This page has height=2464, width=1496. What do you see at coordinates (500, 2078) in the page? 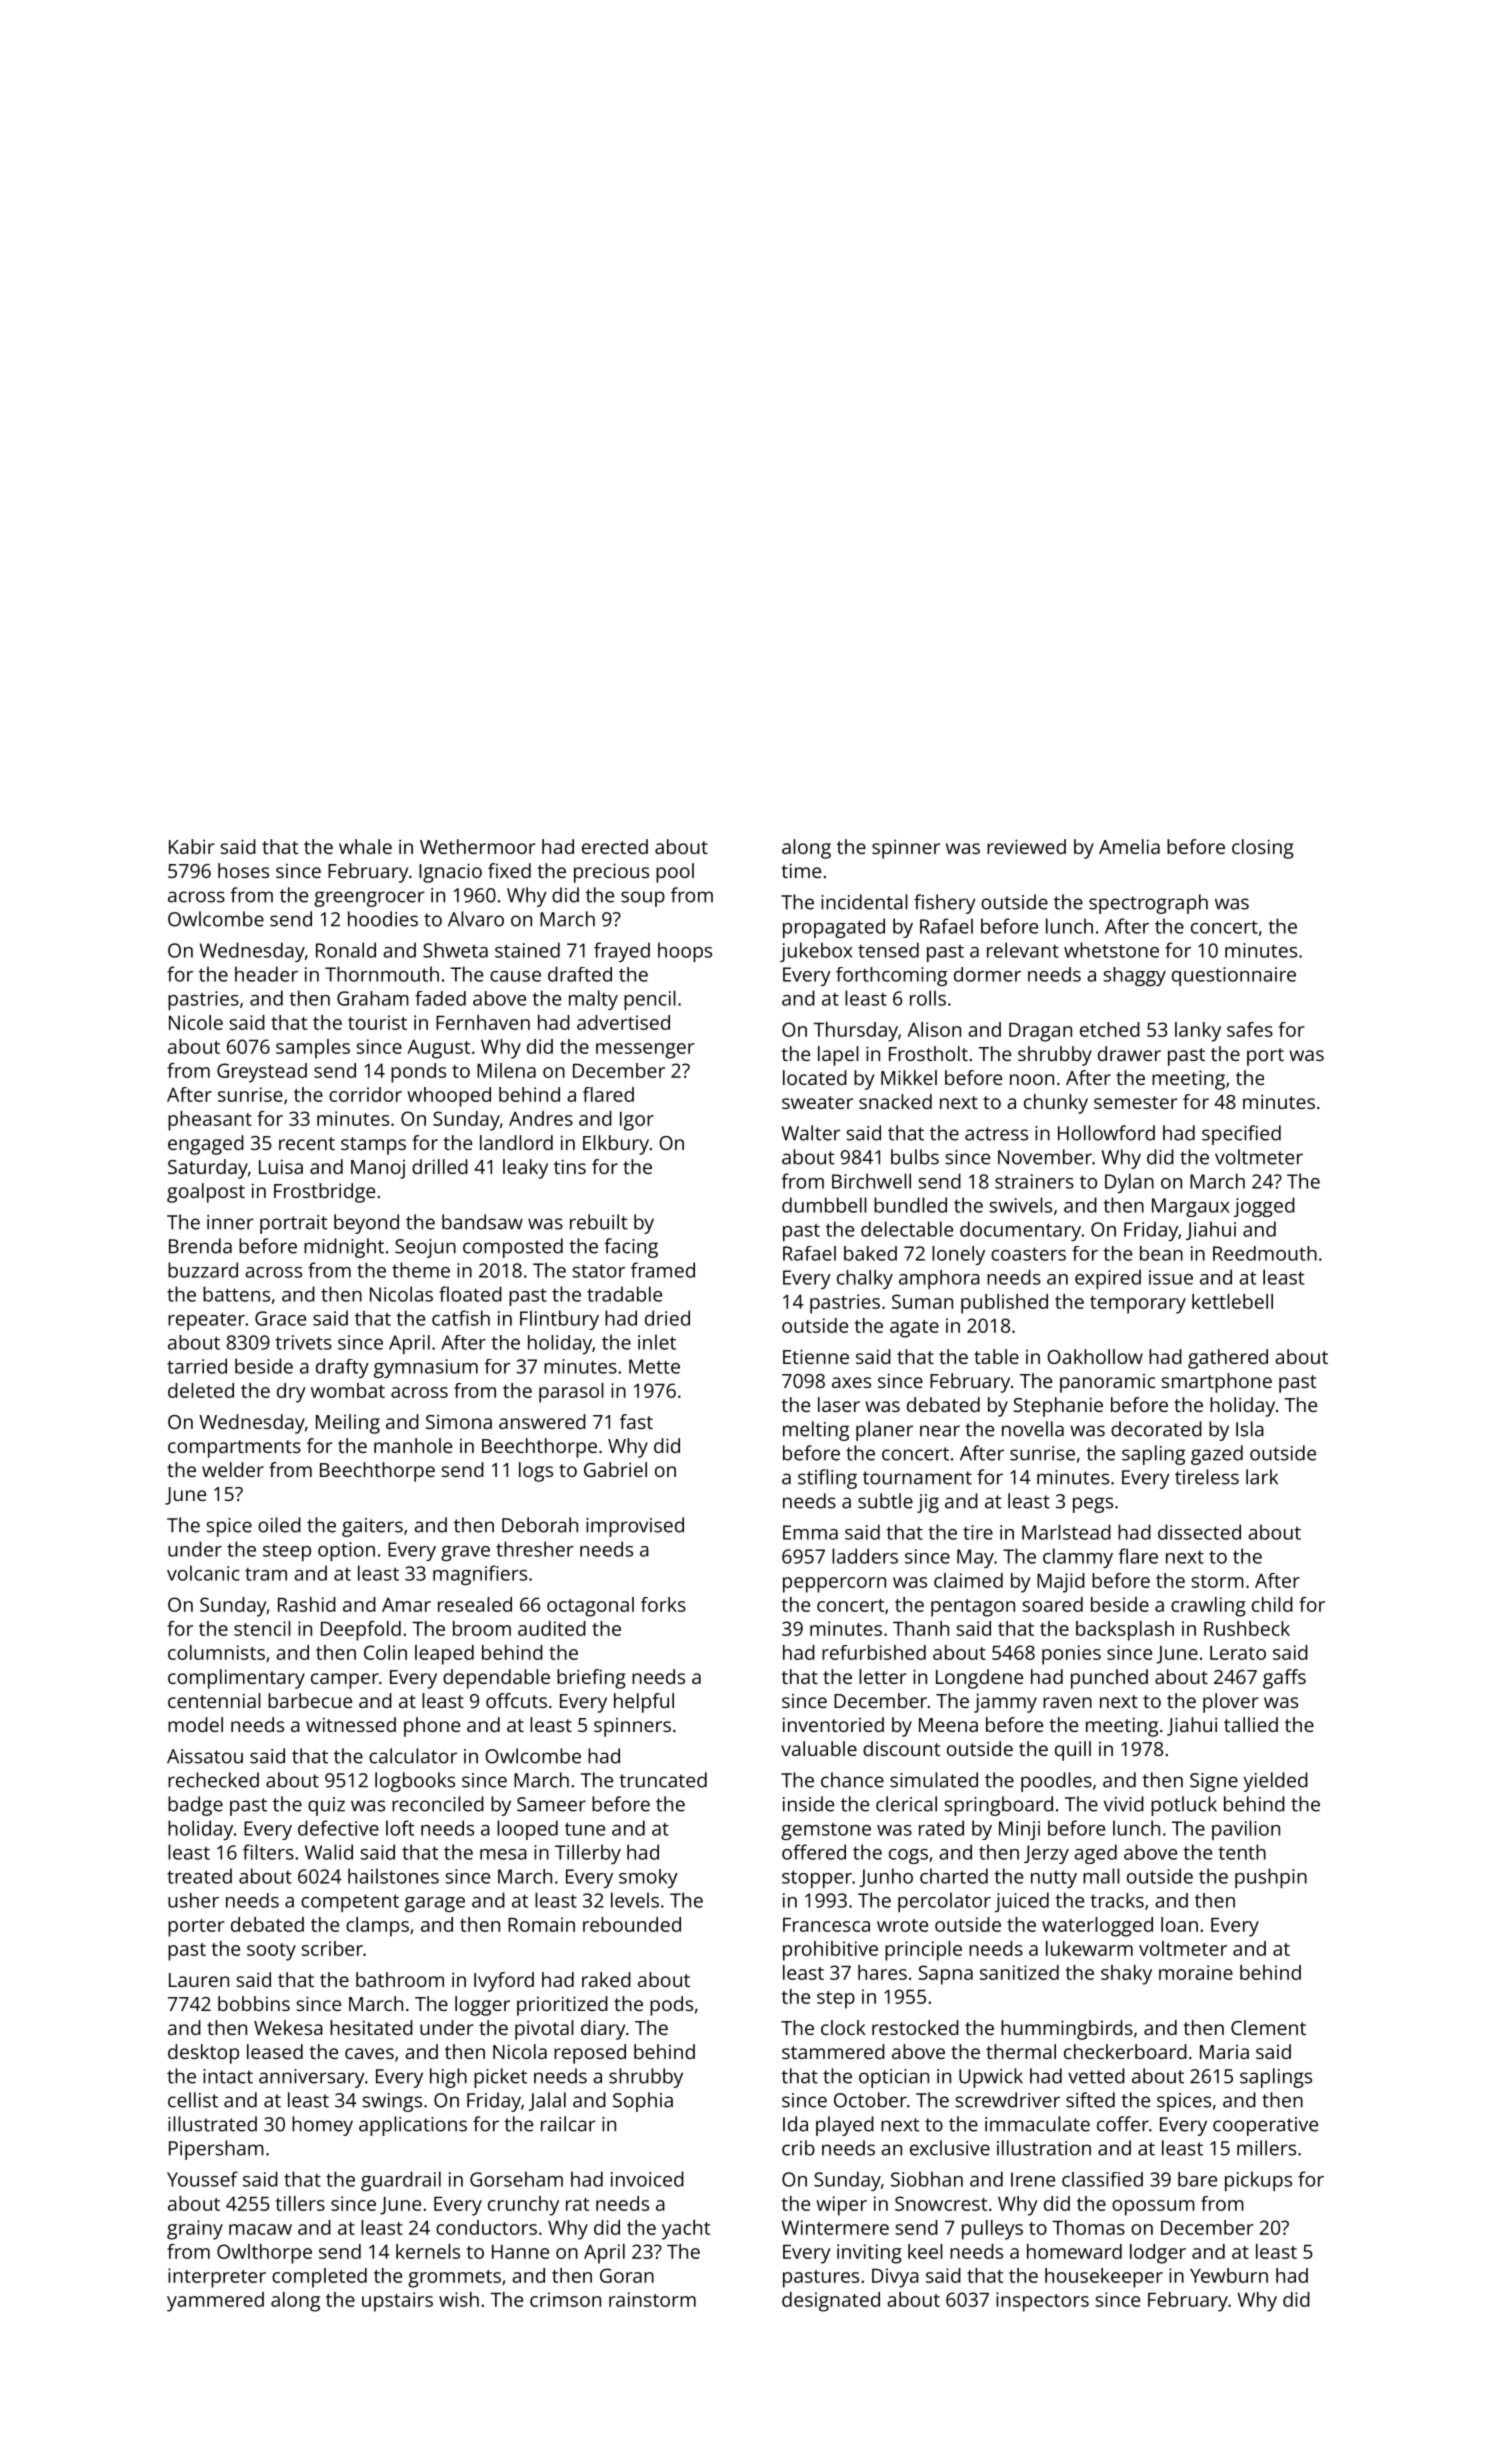
I see `picket` at bounding box center [500, 2078].
